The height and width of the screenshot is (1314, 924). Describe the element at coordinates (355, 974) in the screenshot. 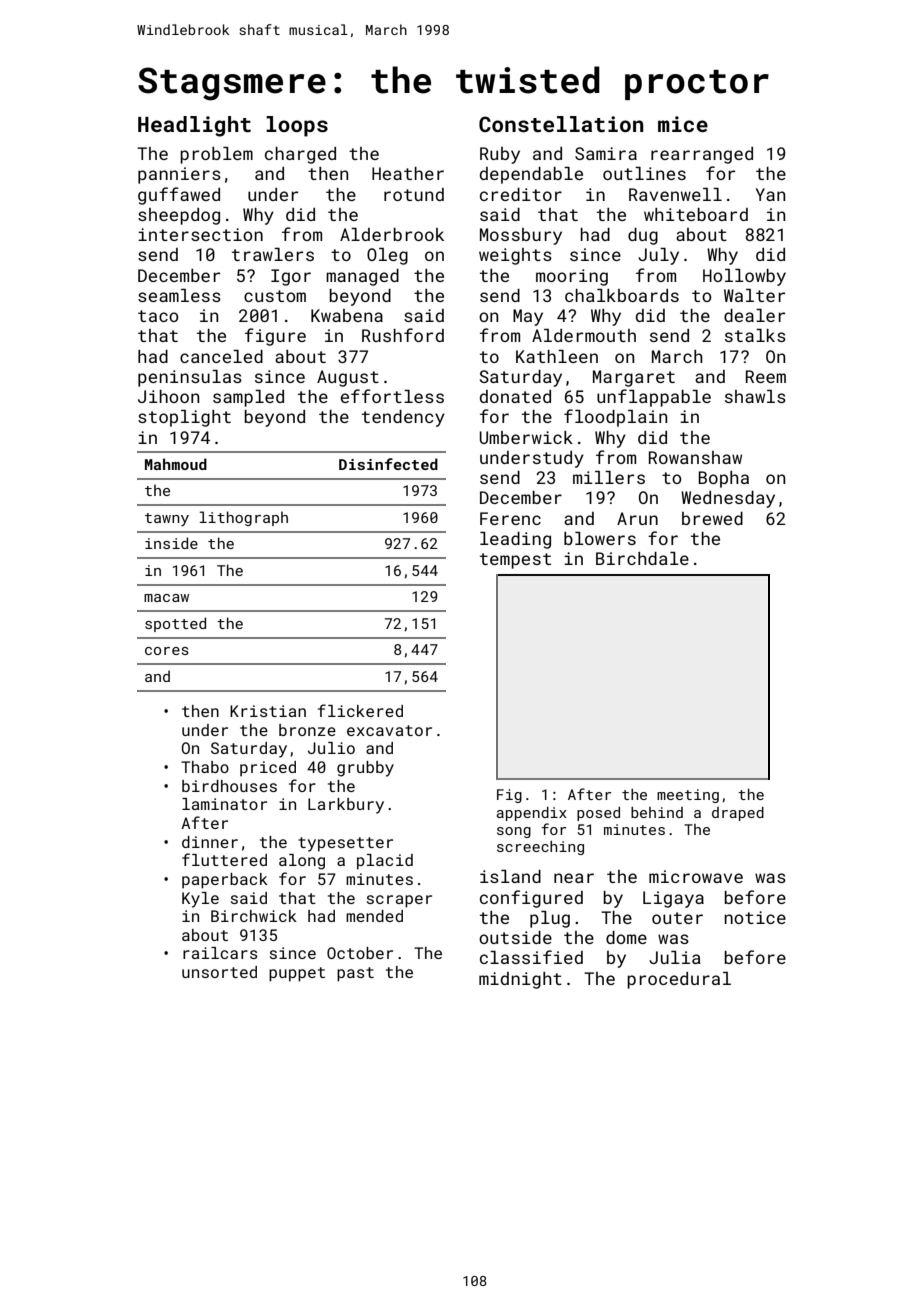

I see `past` at that location.
